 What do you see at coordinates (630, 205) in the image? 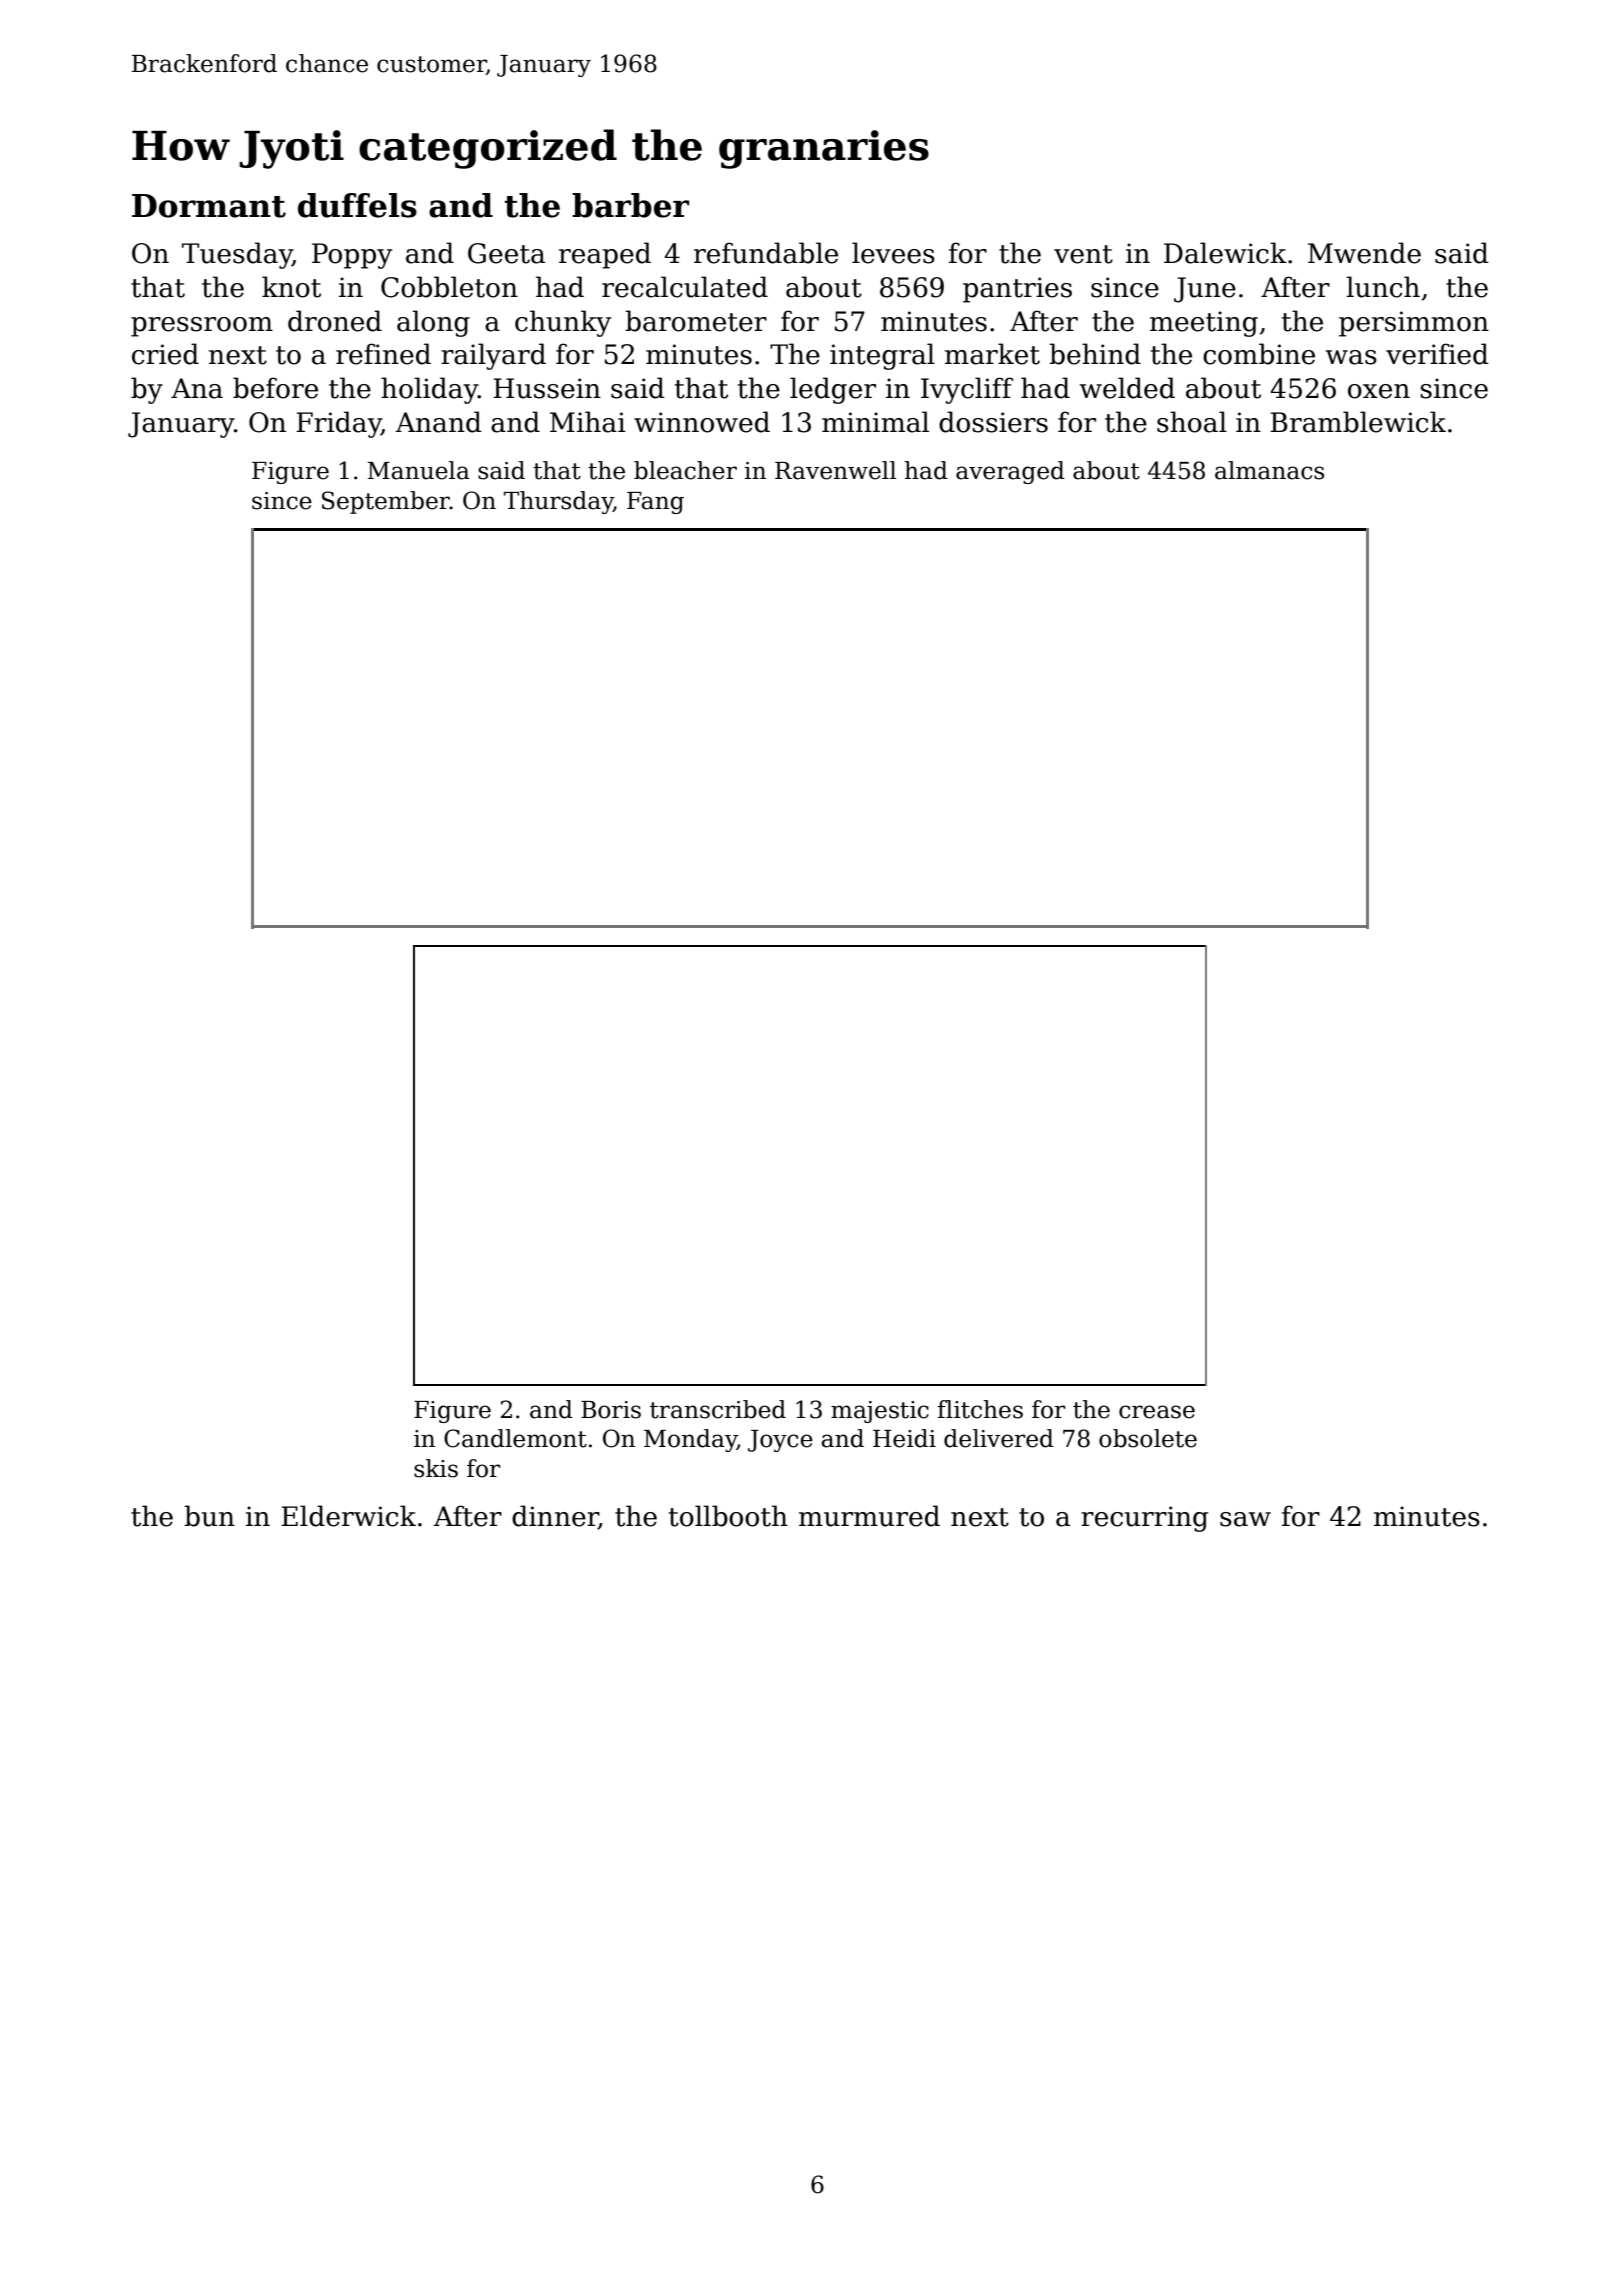
I see `barber` at bounding box center [630, 205].
